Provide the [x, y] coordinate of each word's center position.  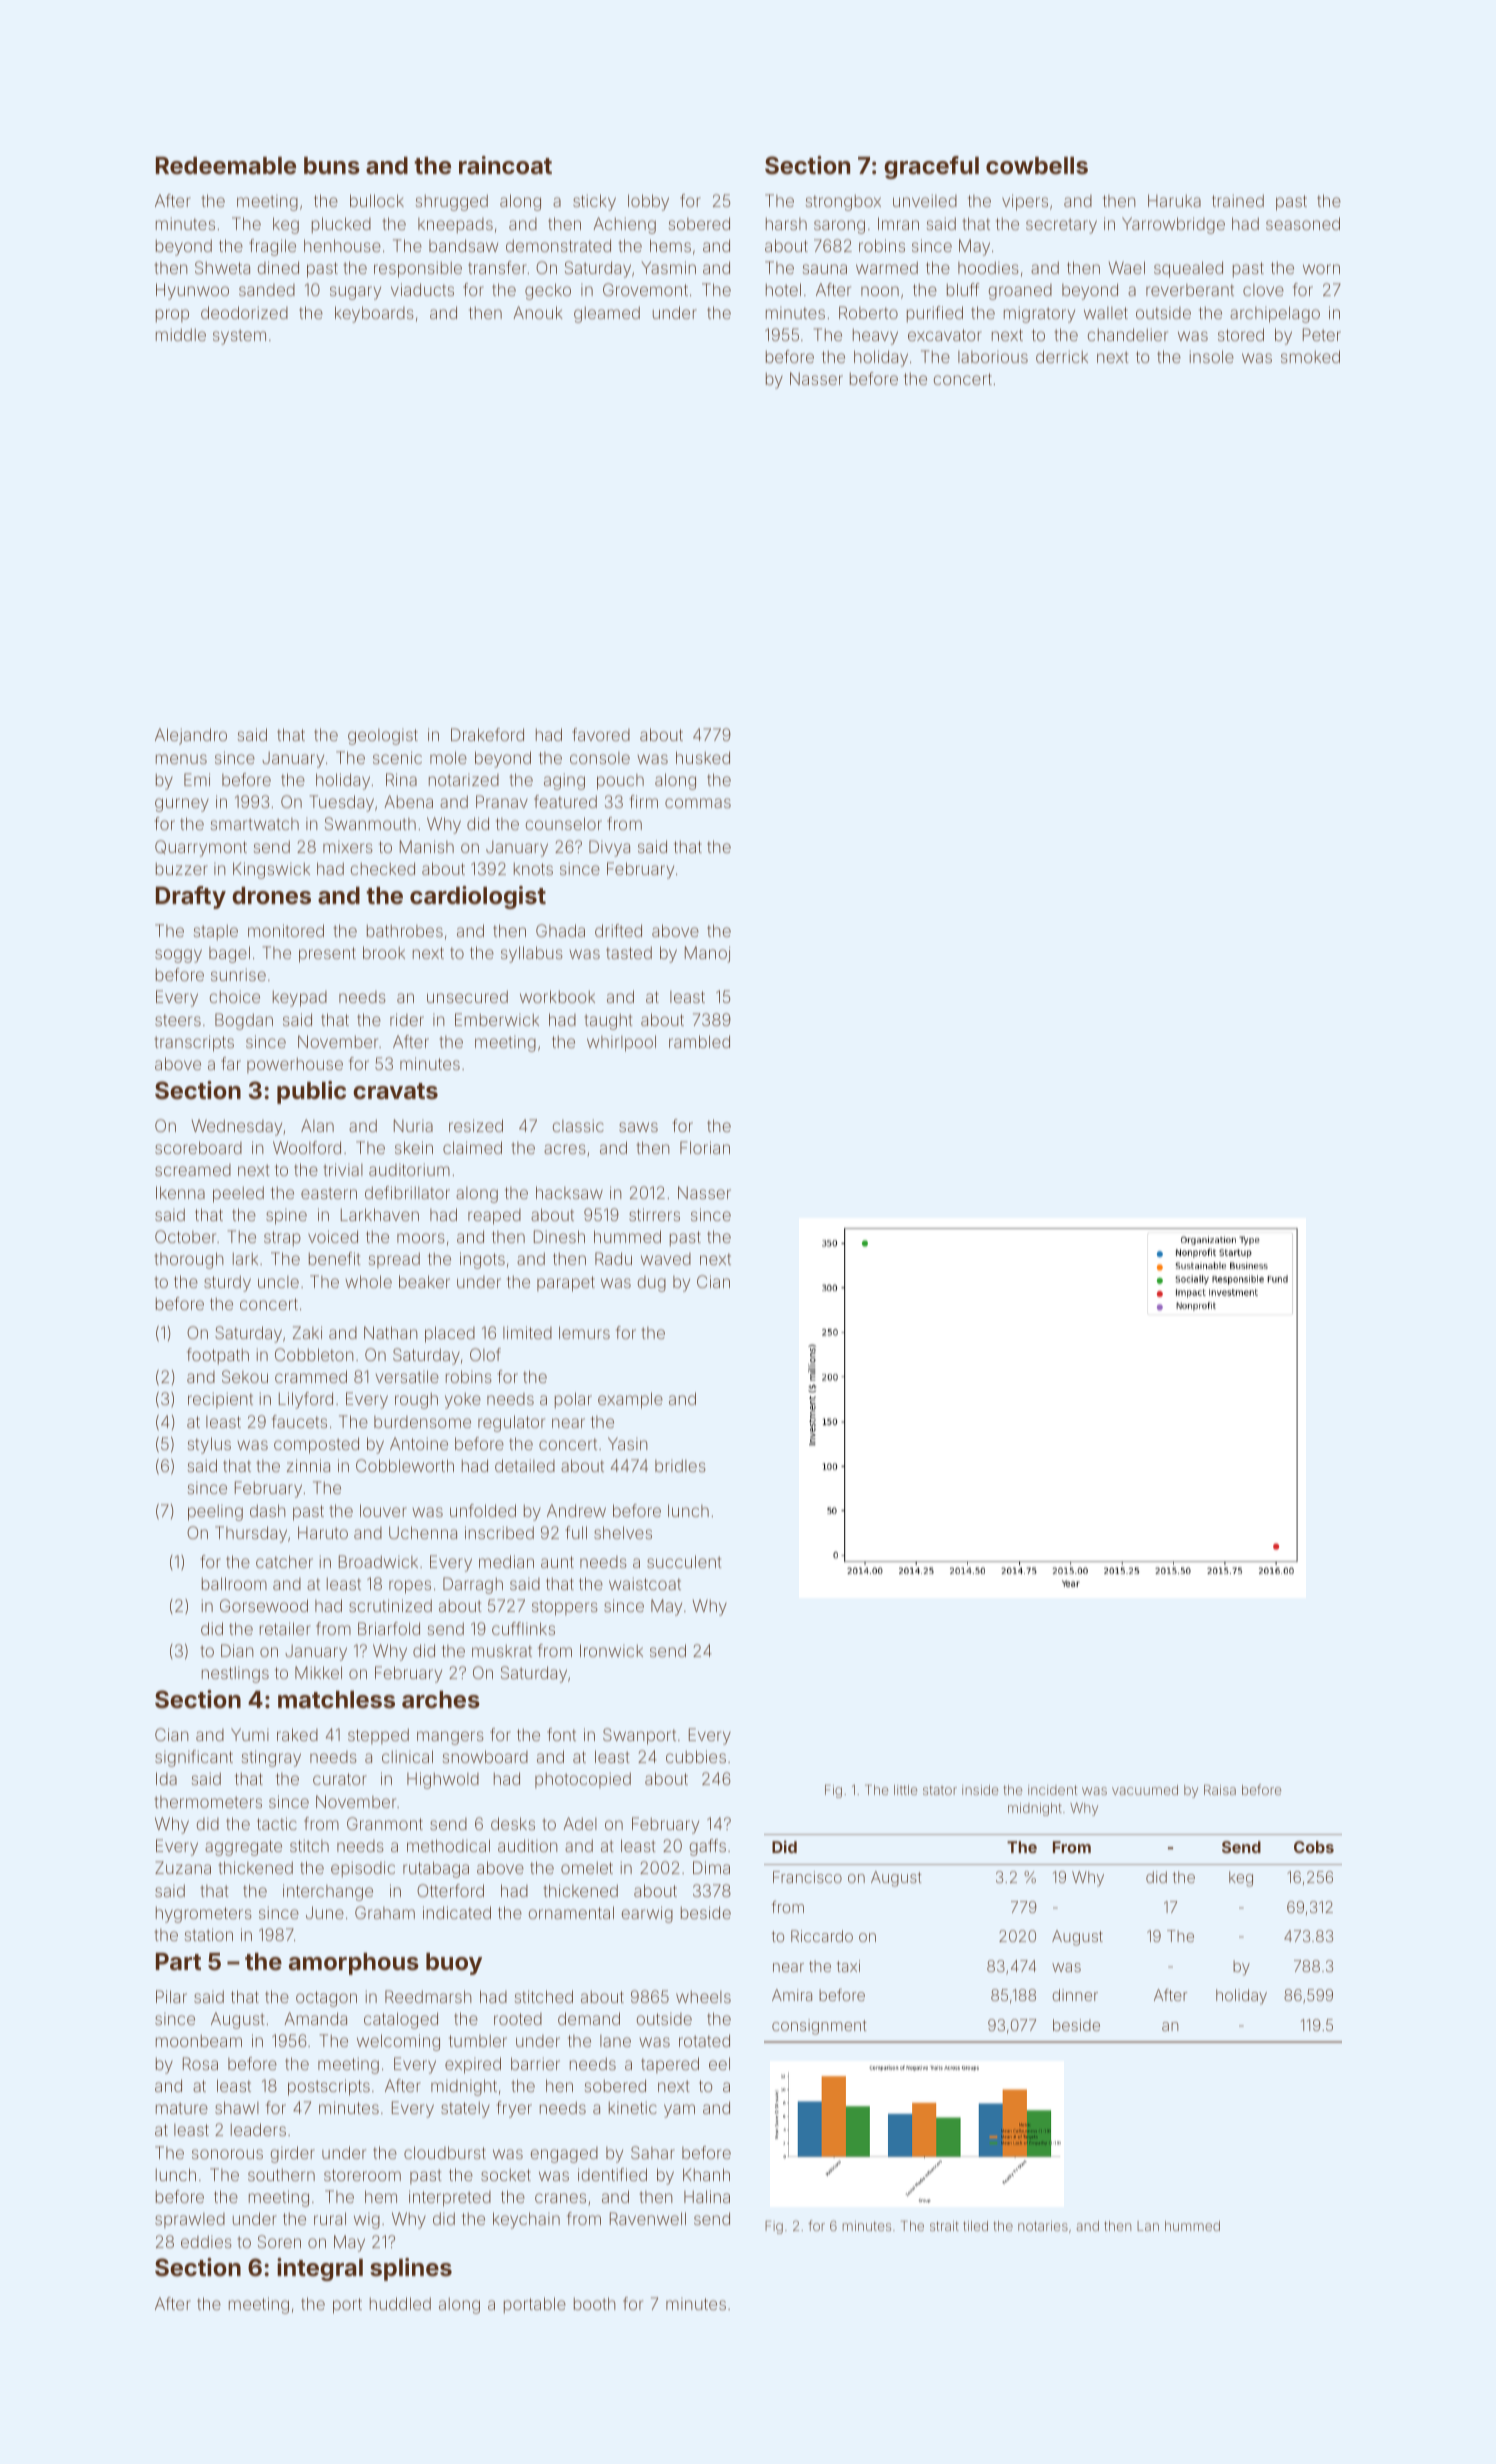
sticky [594, 202]
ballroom [234, 1583]
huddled [400, 2303]
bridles [680, 1465]
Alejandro [191, 736]
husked [703, 757]
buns [332, 166]
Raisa [1220, 1790]
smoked [1310, 356]
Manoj [707, 954]
